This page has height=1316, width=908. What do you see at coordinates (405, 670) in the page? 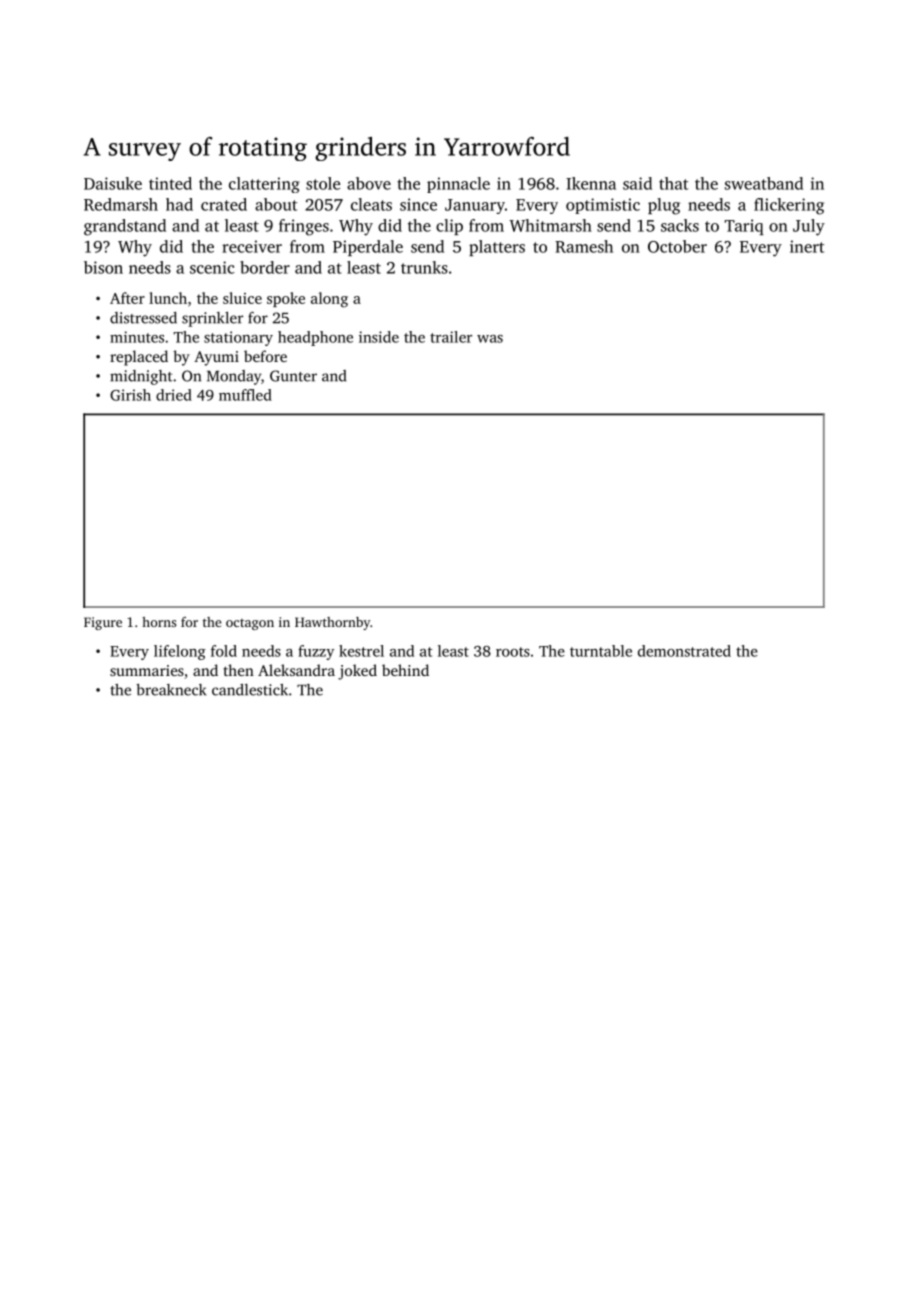
I see `behind` at bounding box center [405, 670].
